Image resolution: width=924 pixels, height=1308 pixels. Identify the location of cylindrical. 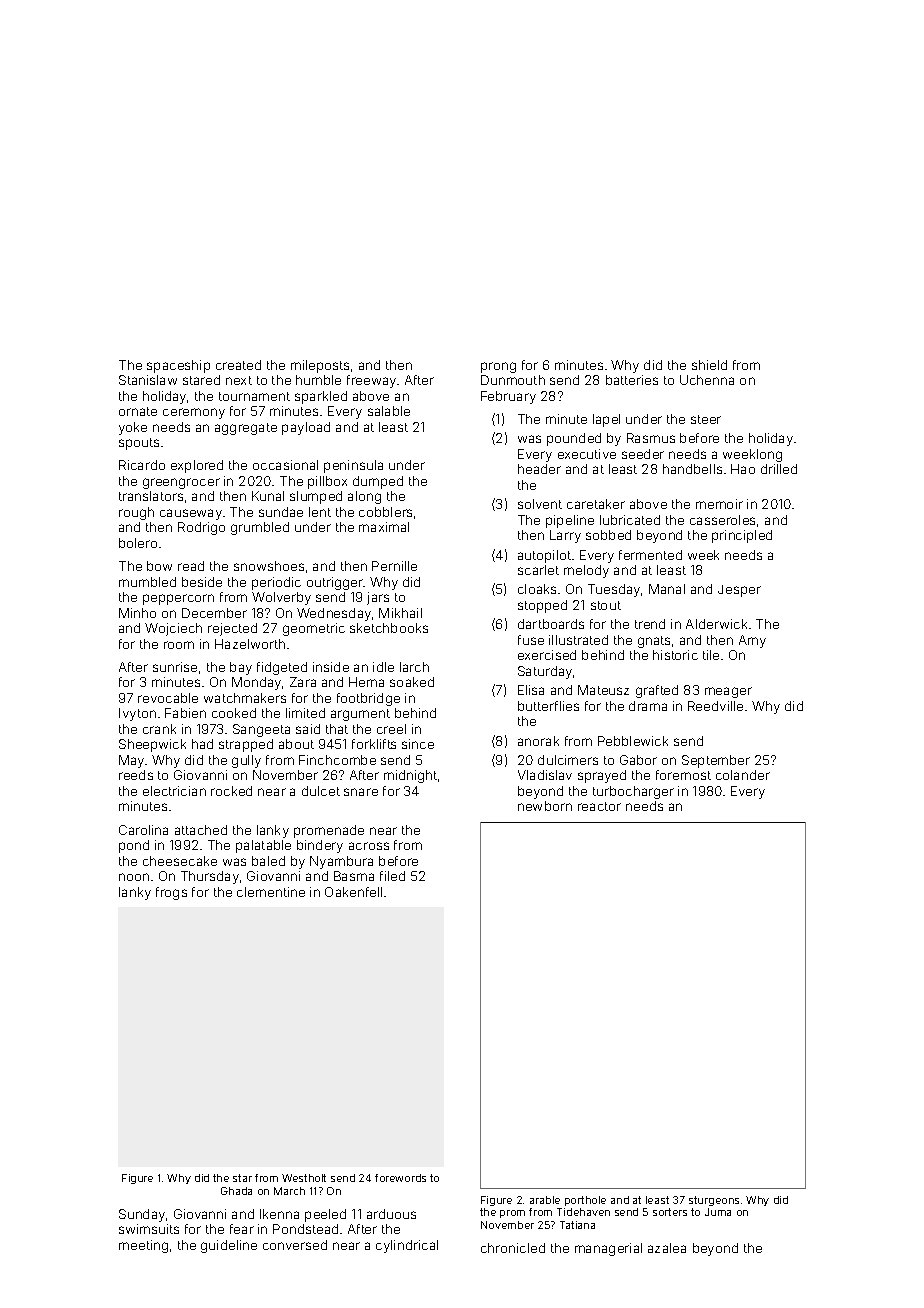
(407, 1246).
